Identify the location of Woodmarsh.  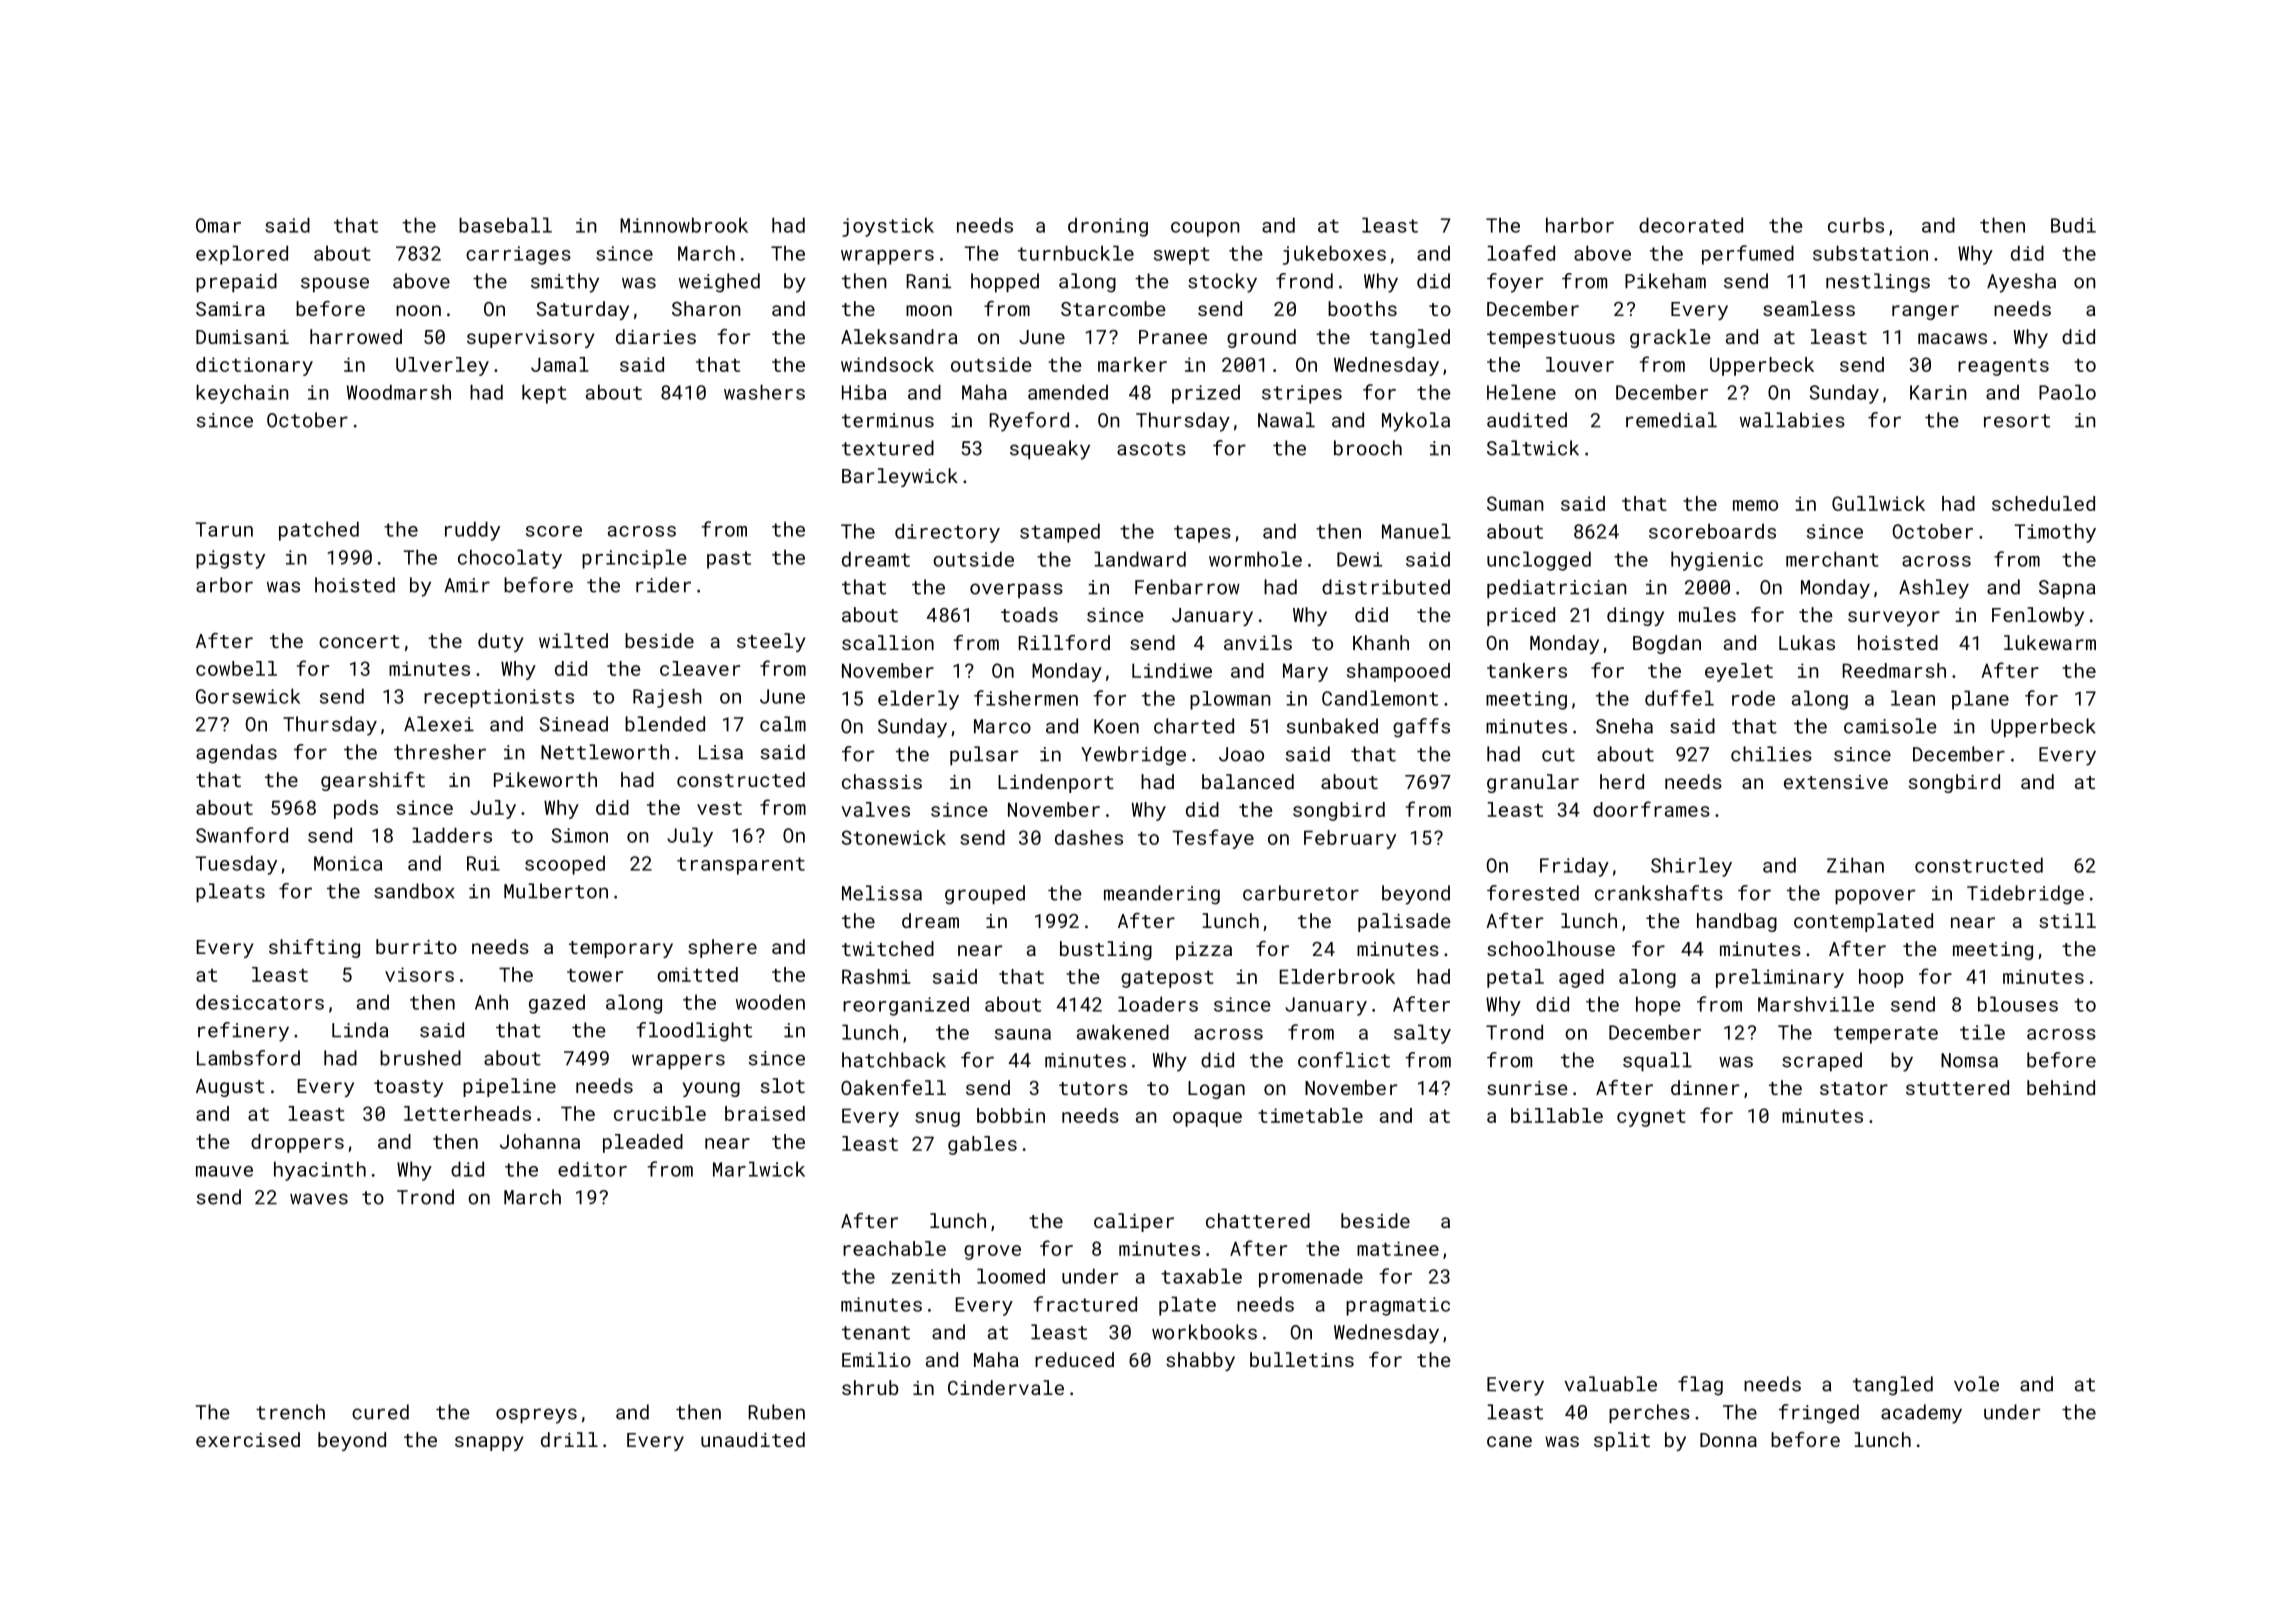
(399, 392).
